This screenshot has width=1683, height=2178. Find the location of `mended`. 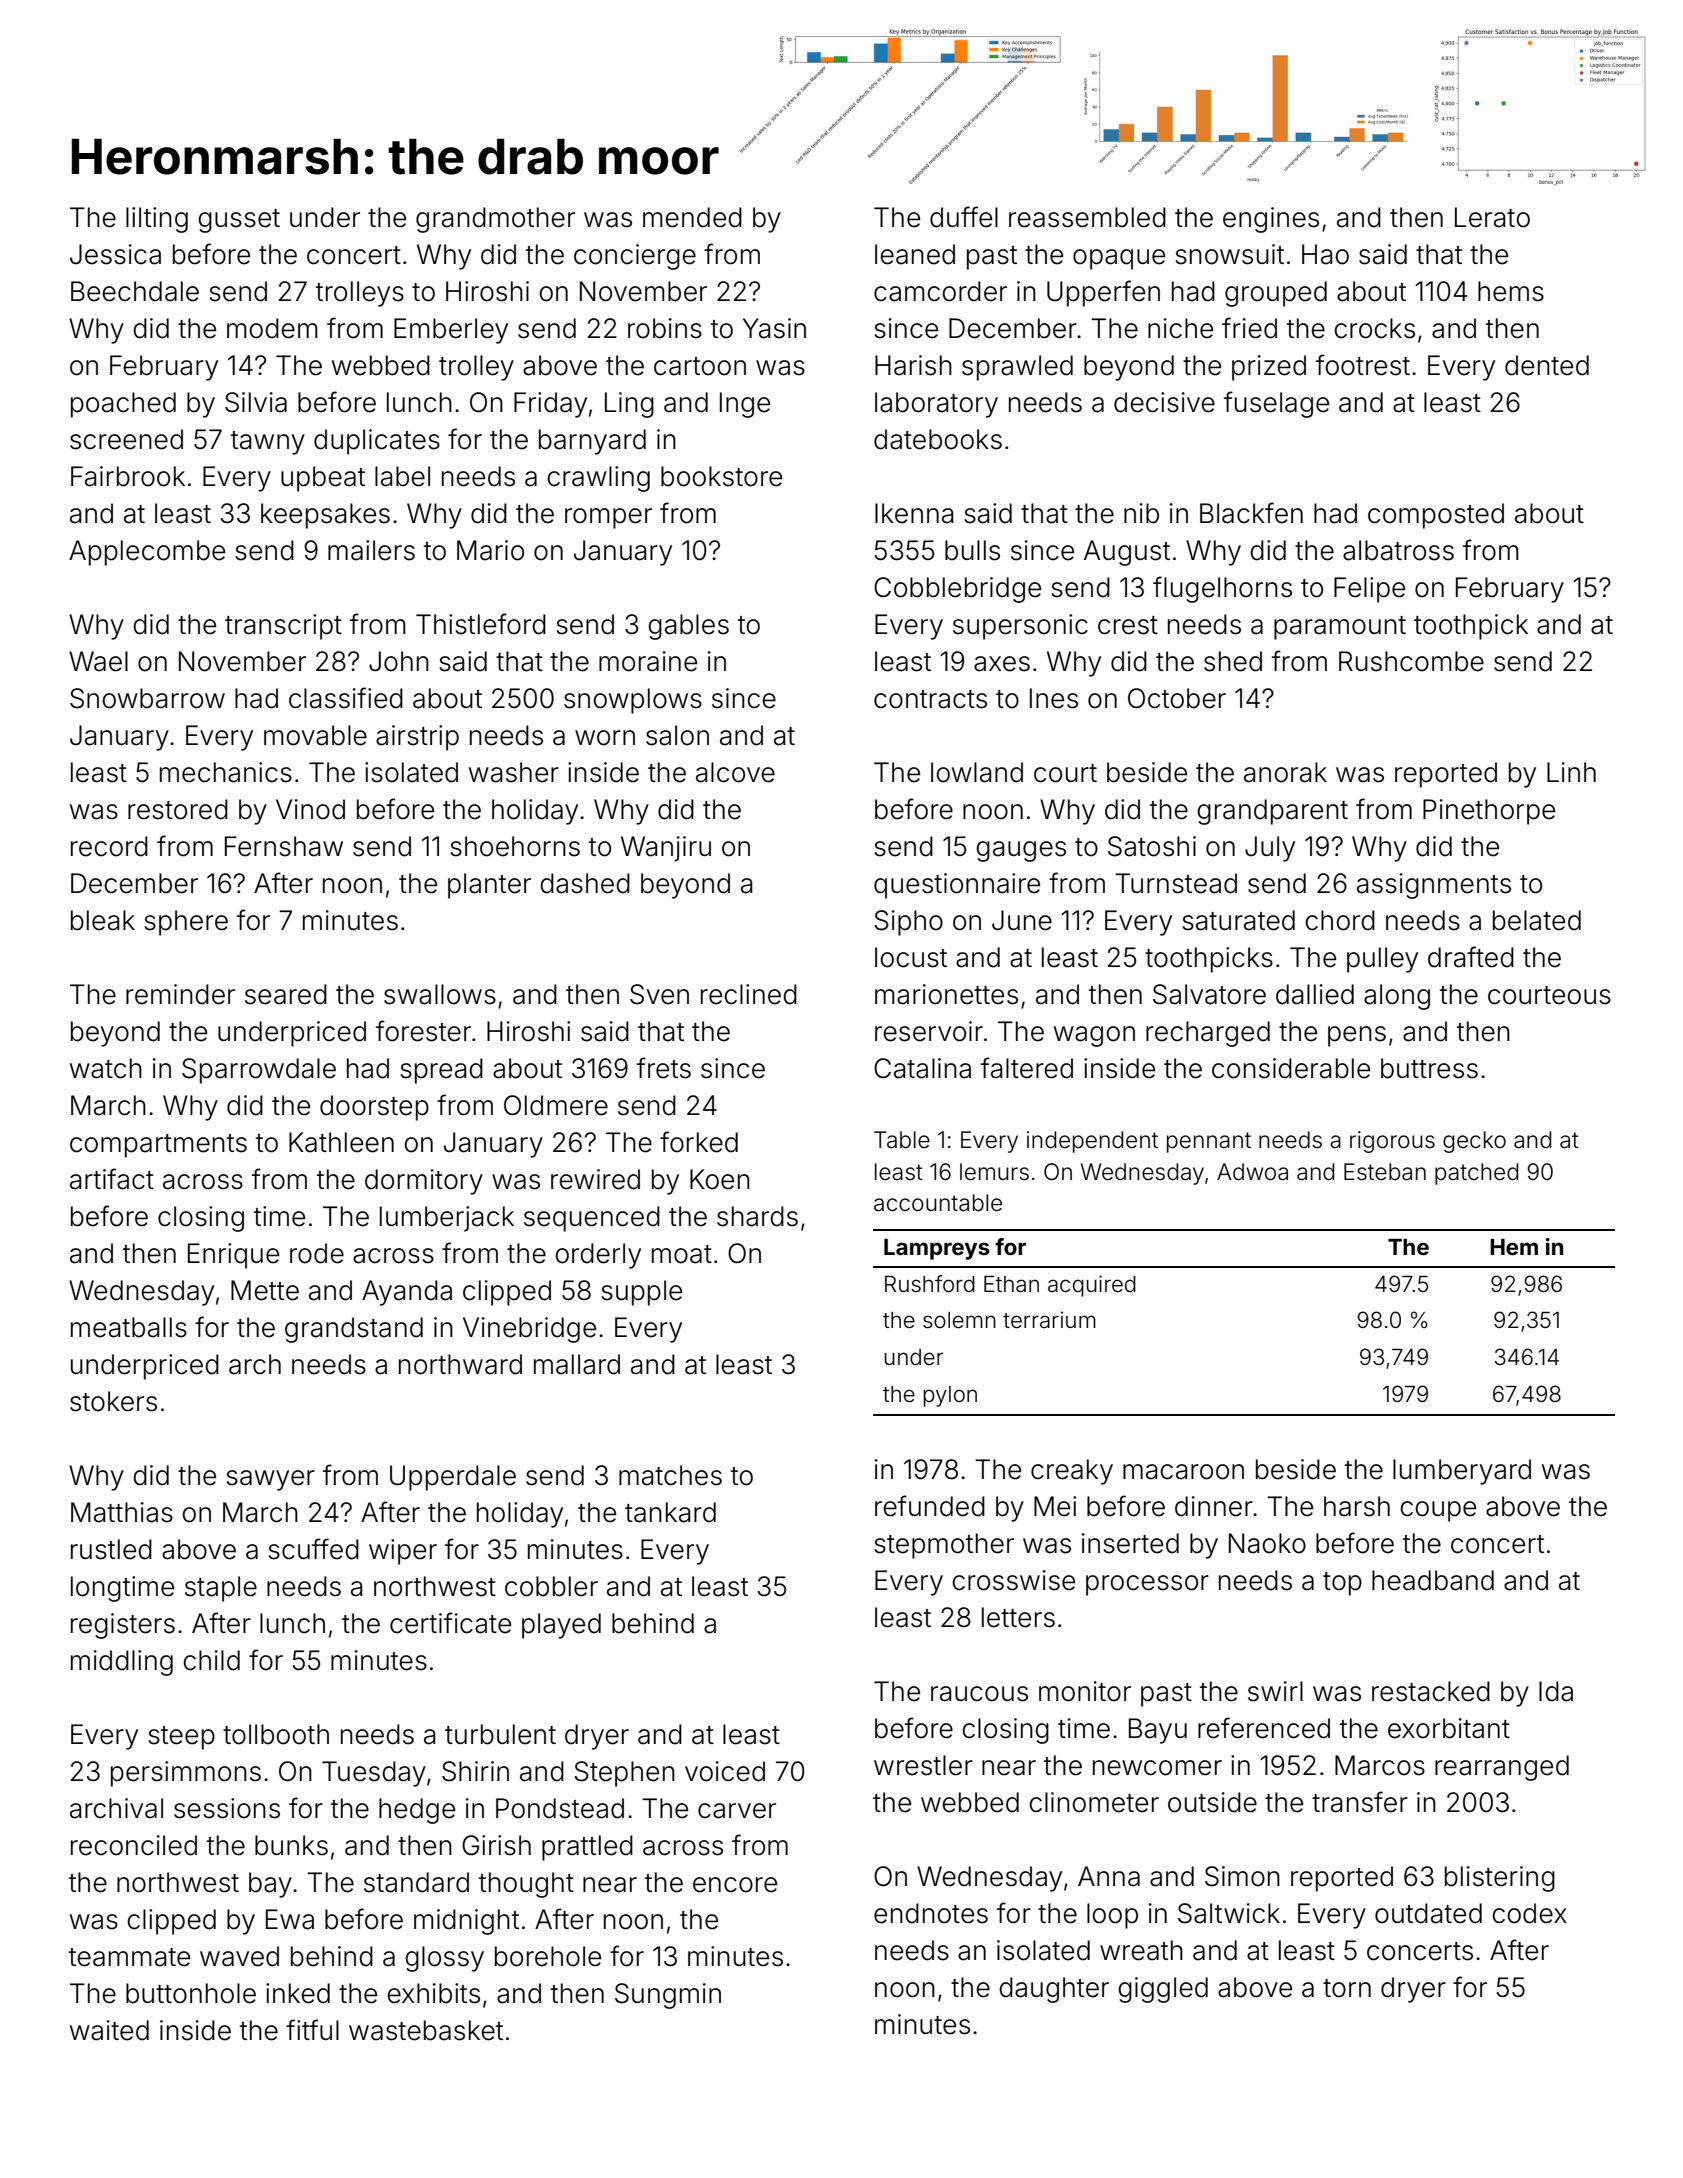

mended is located at coordinates (692, 217).
